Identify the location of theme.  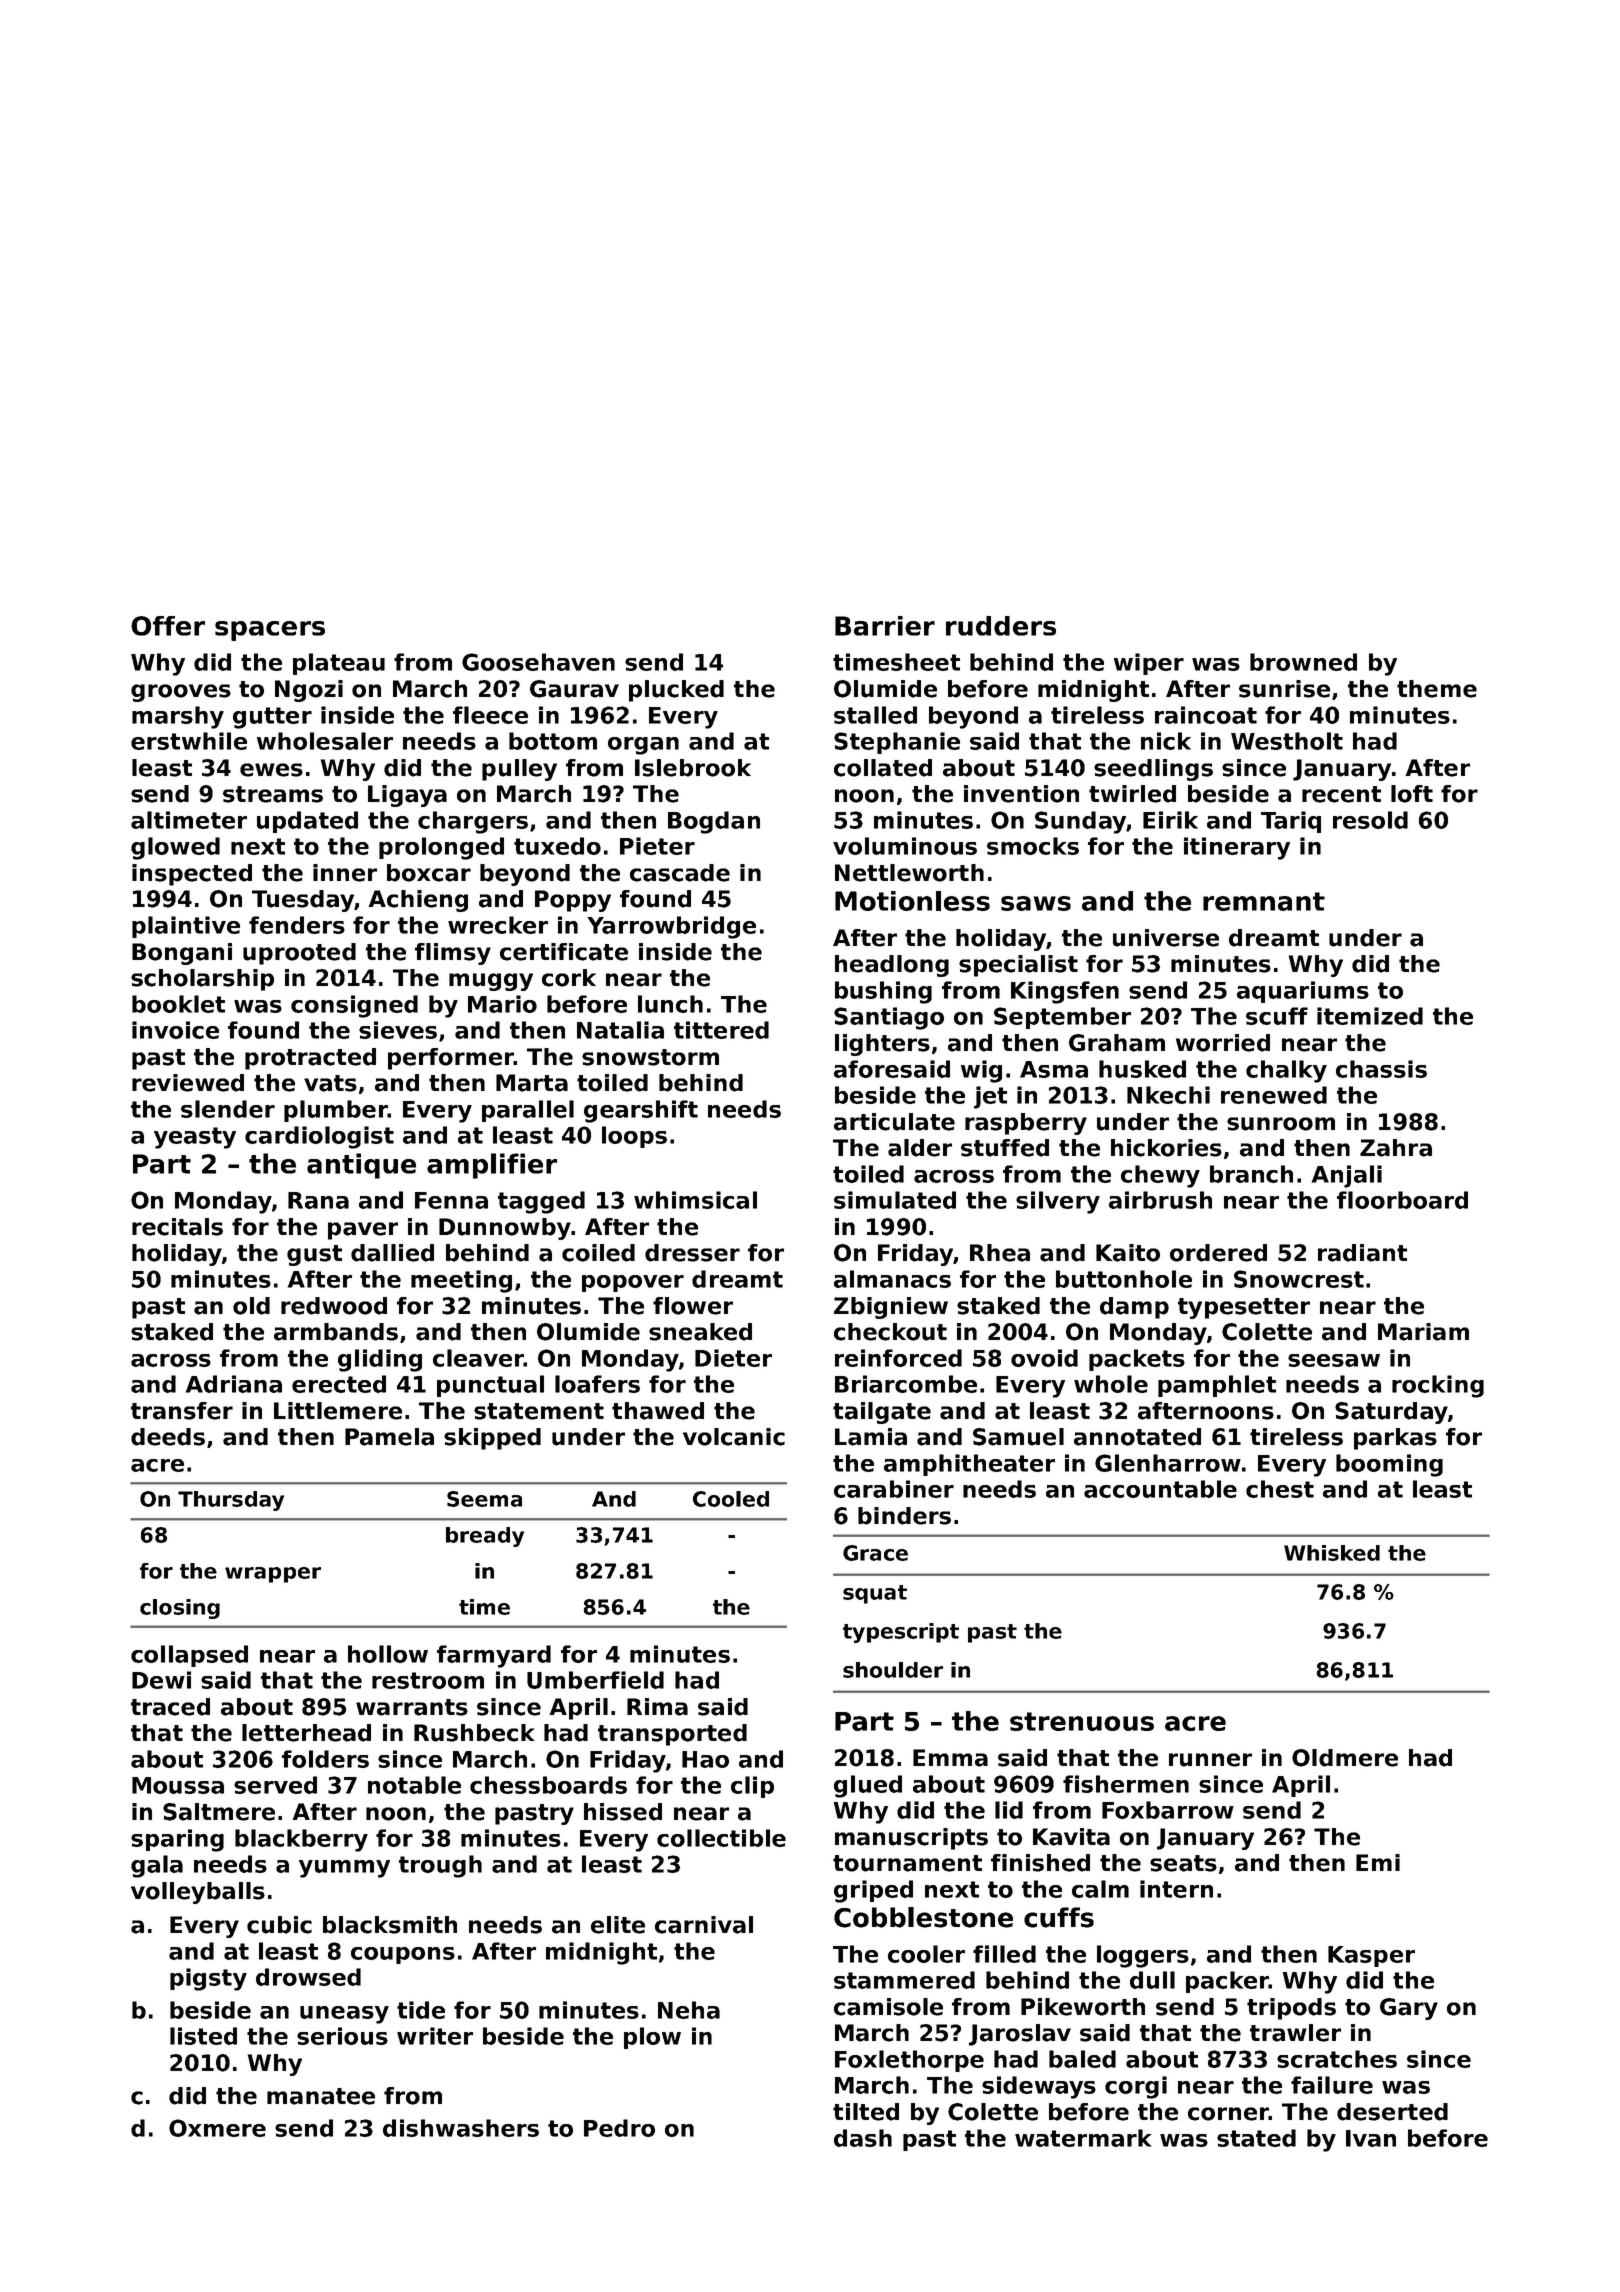
(1437, 689).
